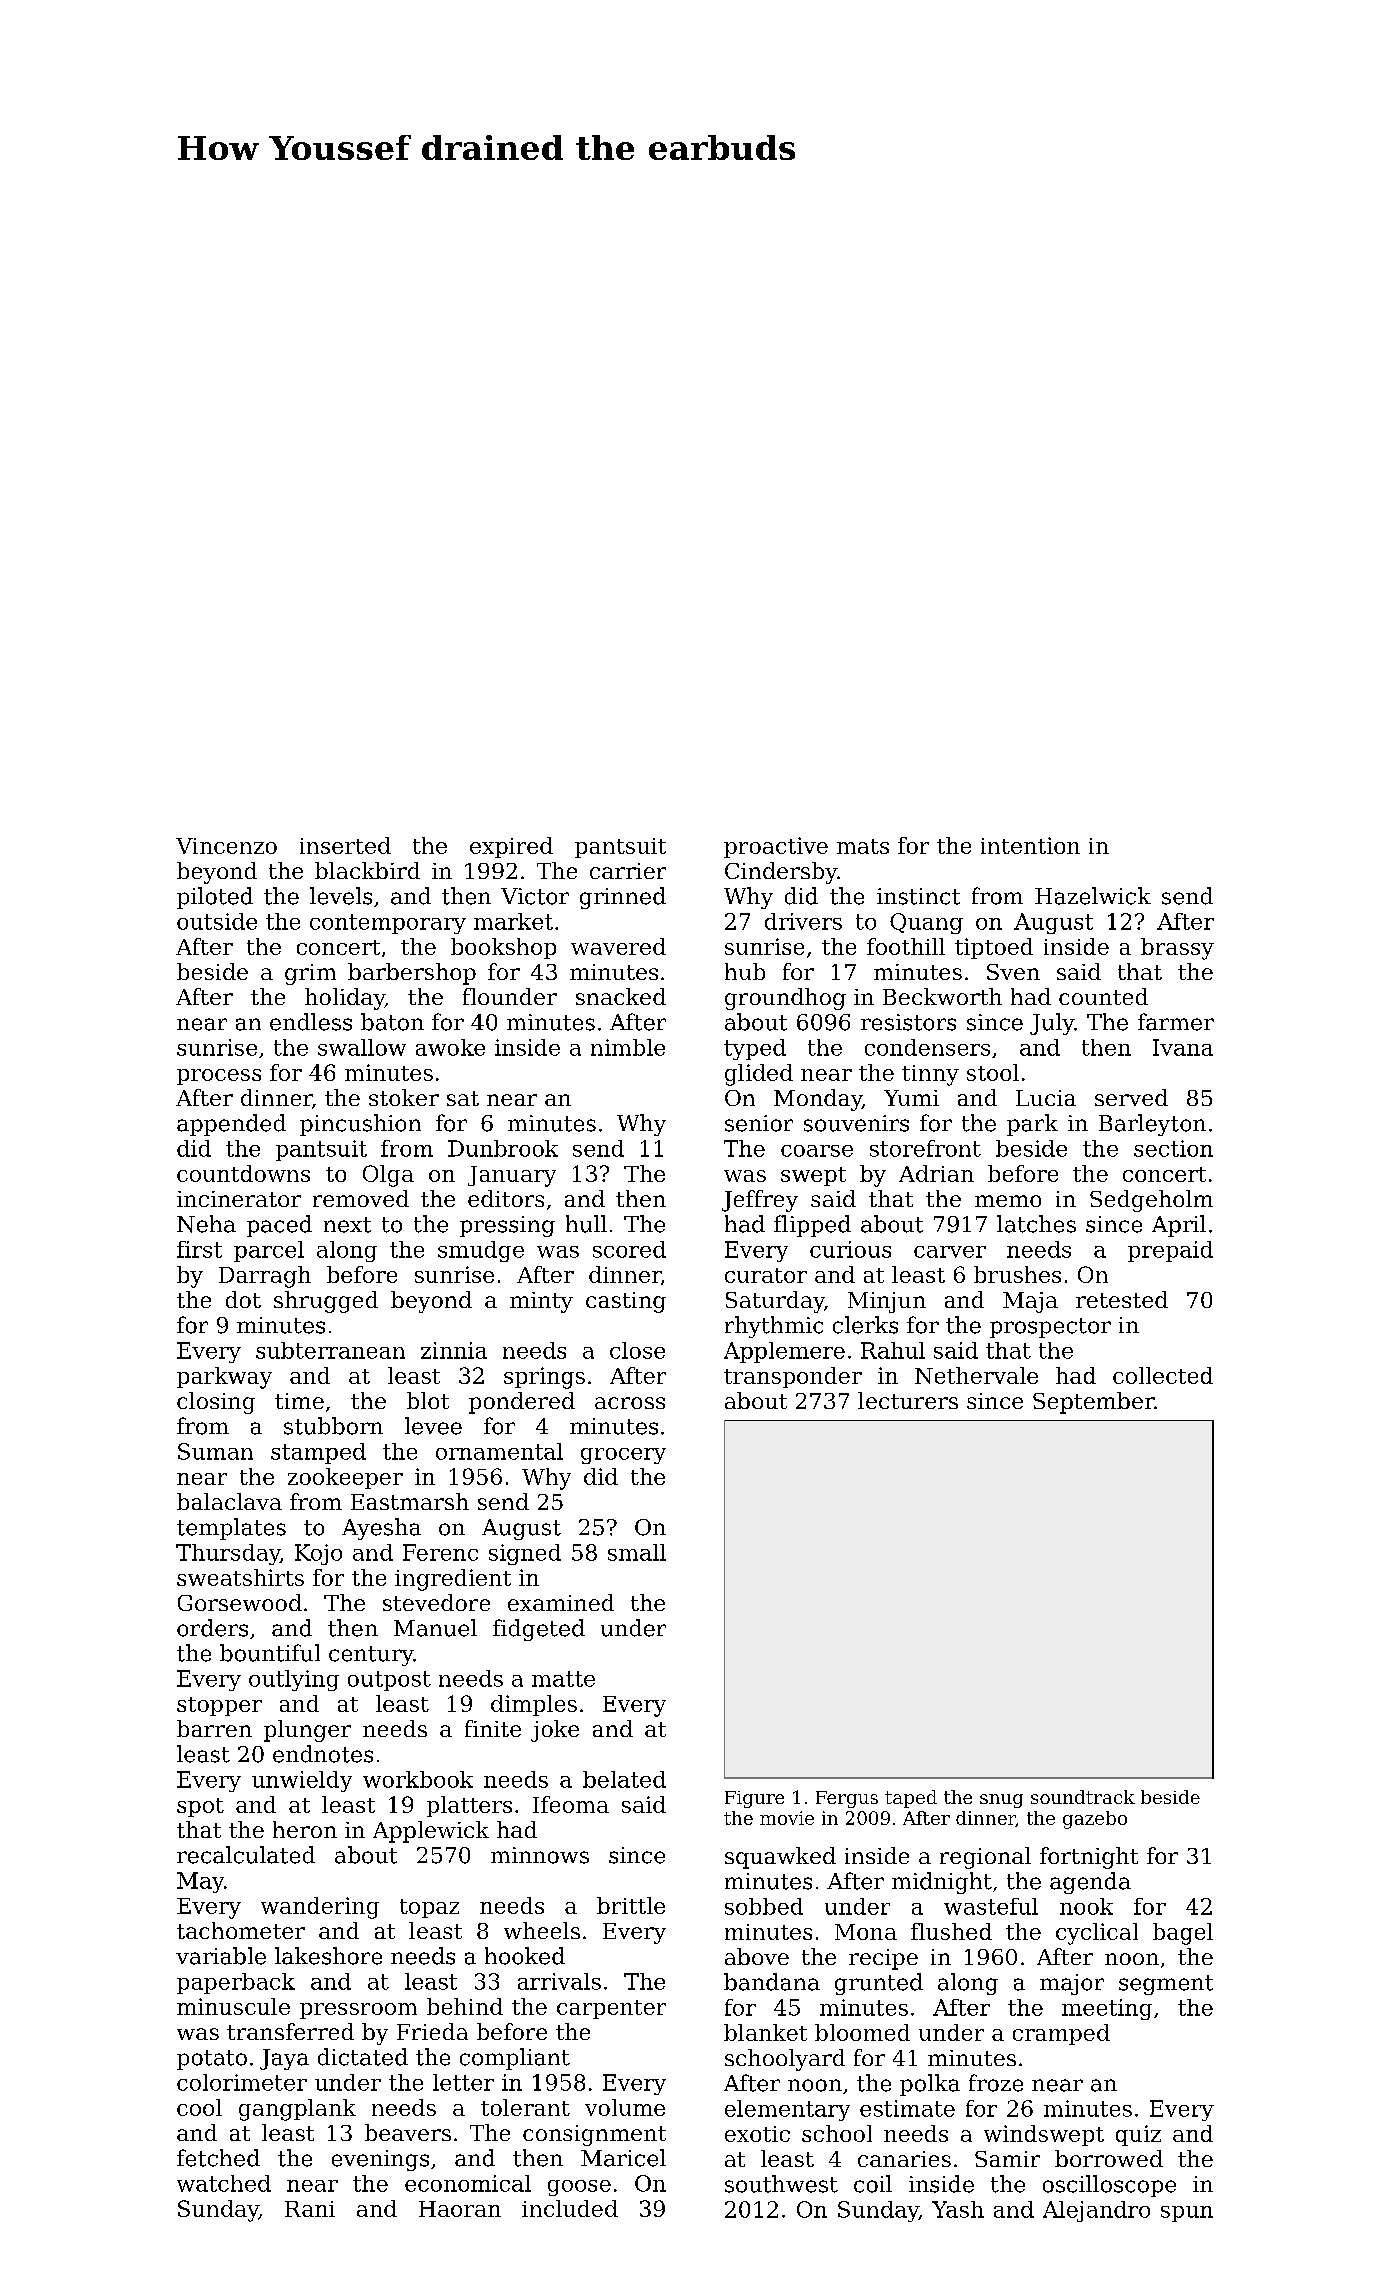  Describe the element at coordinates (199, 2107) in the screenshot. I see `cool` at that location.
